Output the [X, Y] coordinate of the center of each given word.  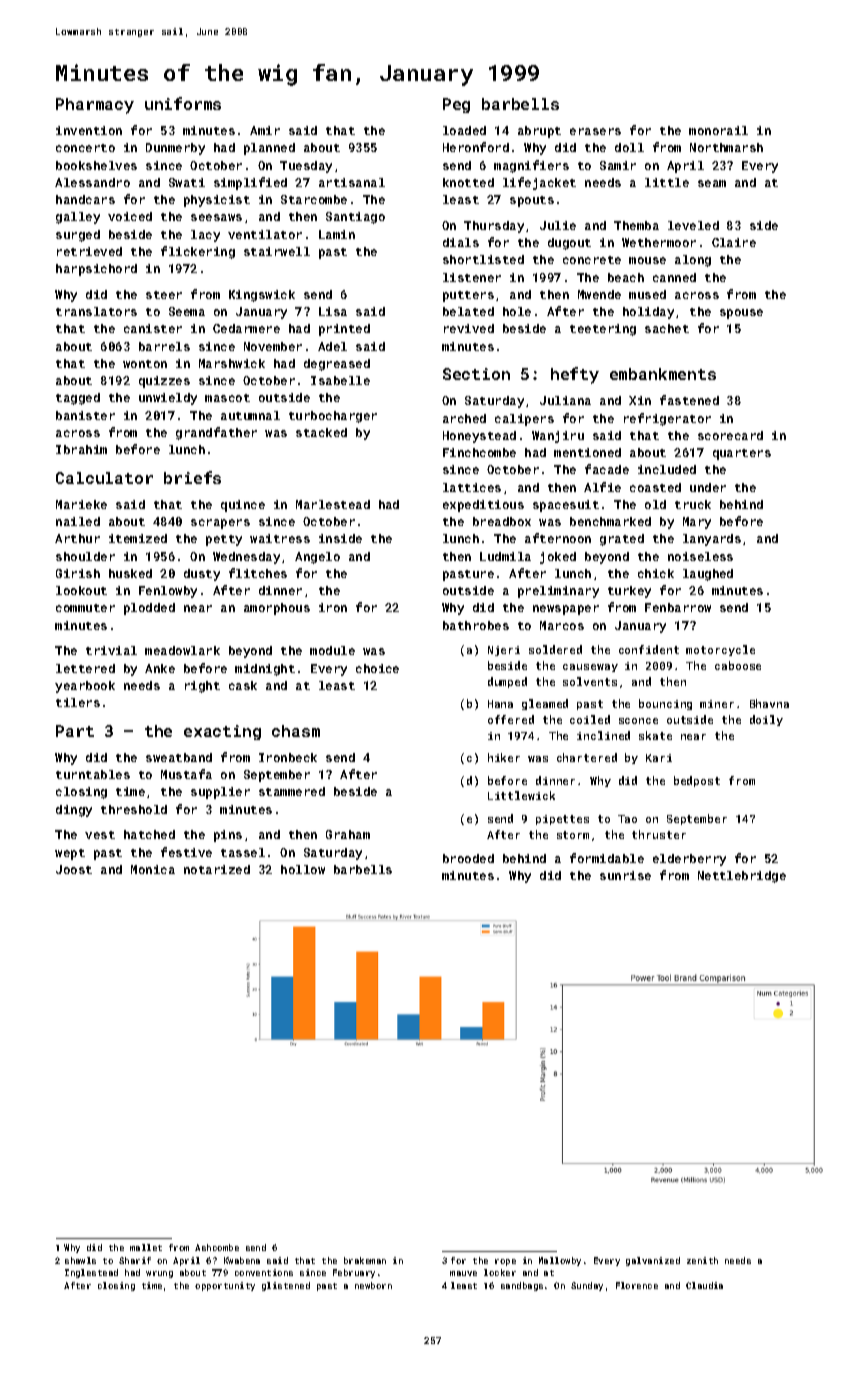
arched [464, 418]
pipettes [562, 820]
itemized [138, 538]
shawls [80, 1260]
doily [766, 720]
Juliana [565, 400]
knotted [468, 182]
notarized [217, 869]
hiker [504, 757]
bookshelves [96, 165]
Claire [734, 242]
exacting [222, 732]
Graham [348, 834]
